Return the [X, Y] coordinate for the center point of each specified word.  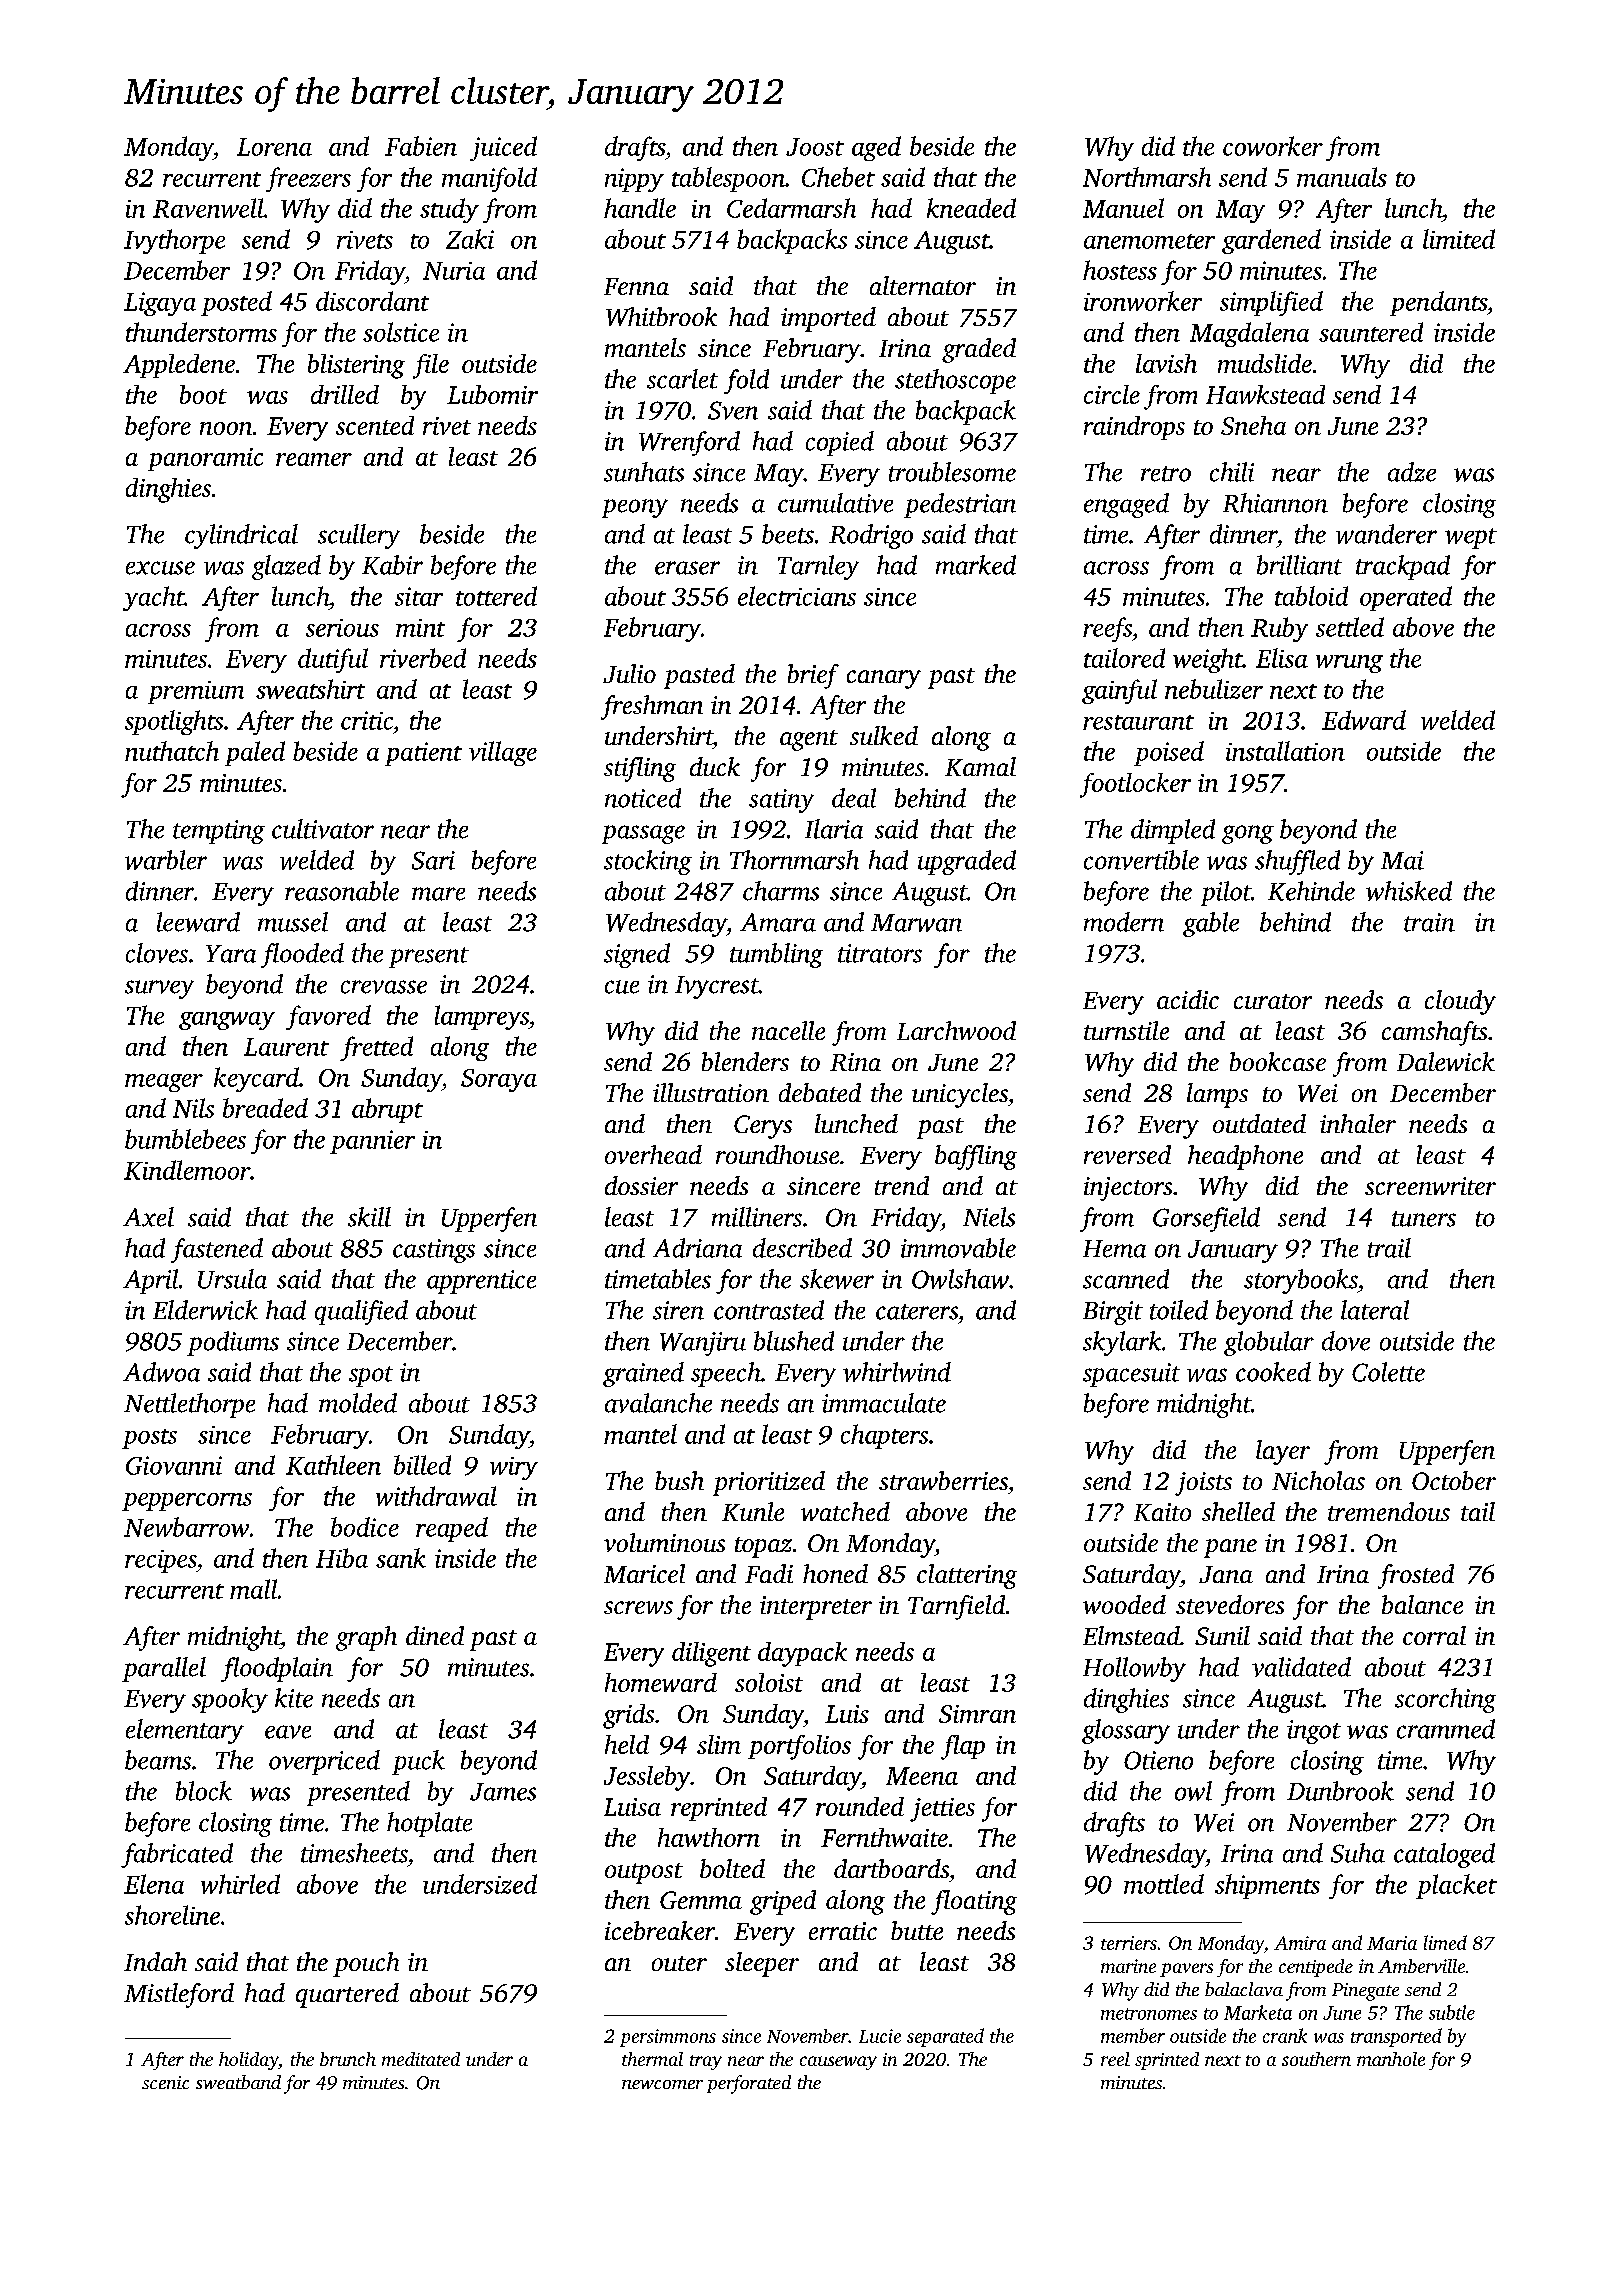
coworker [1273, 146]
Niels [989, 1217]
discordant [372, 301]
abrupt [387, 1110]
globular [1269, 1343]
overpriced [324, 1762]
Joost [815, 147]
